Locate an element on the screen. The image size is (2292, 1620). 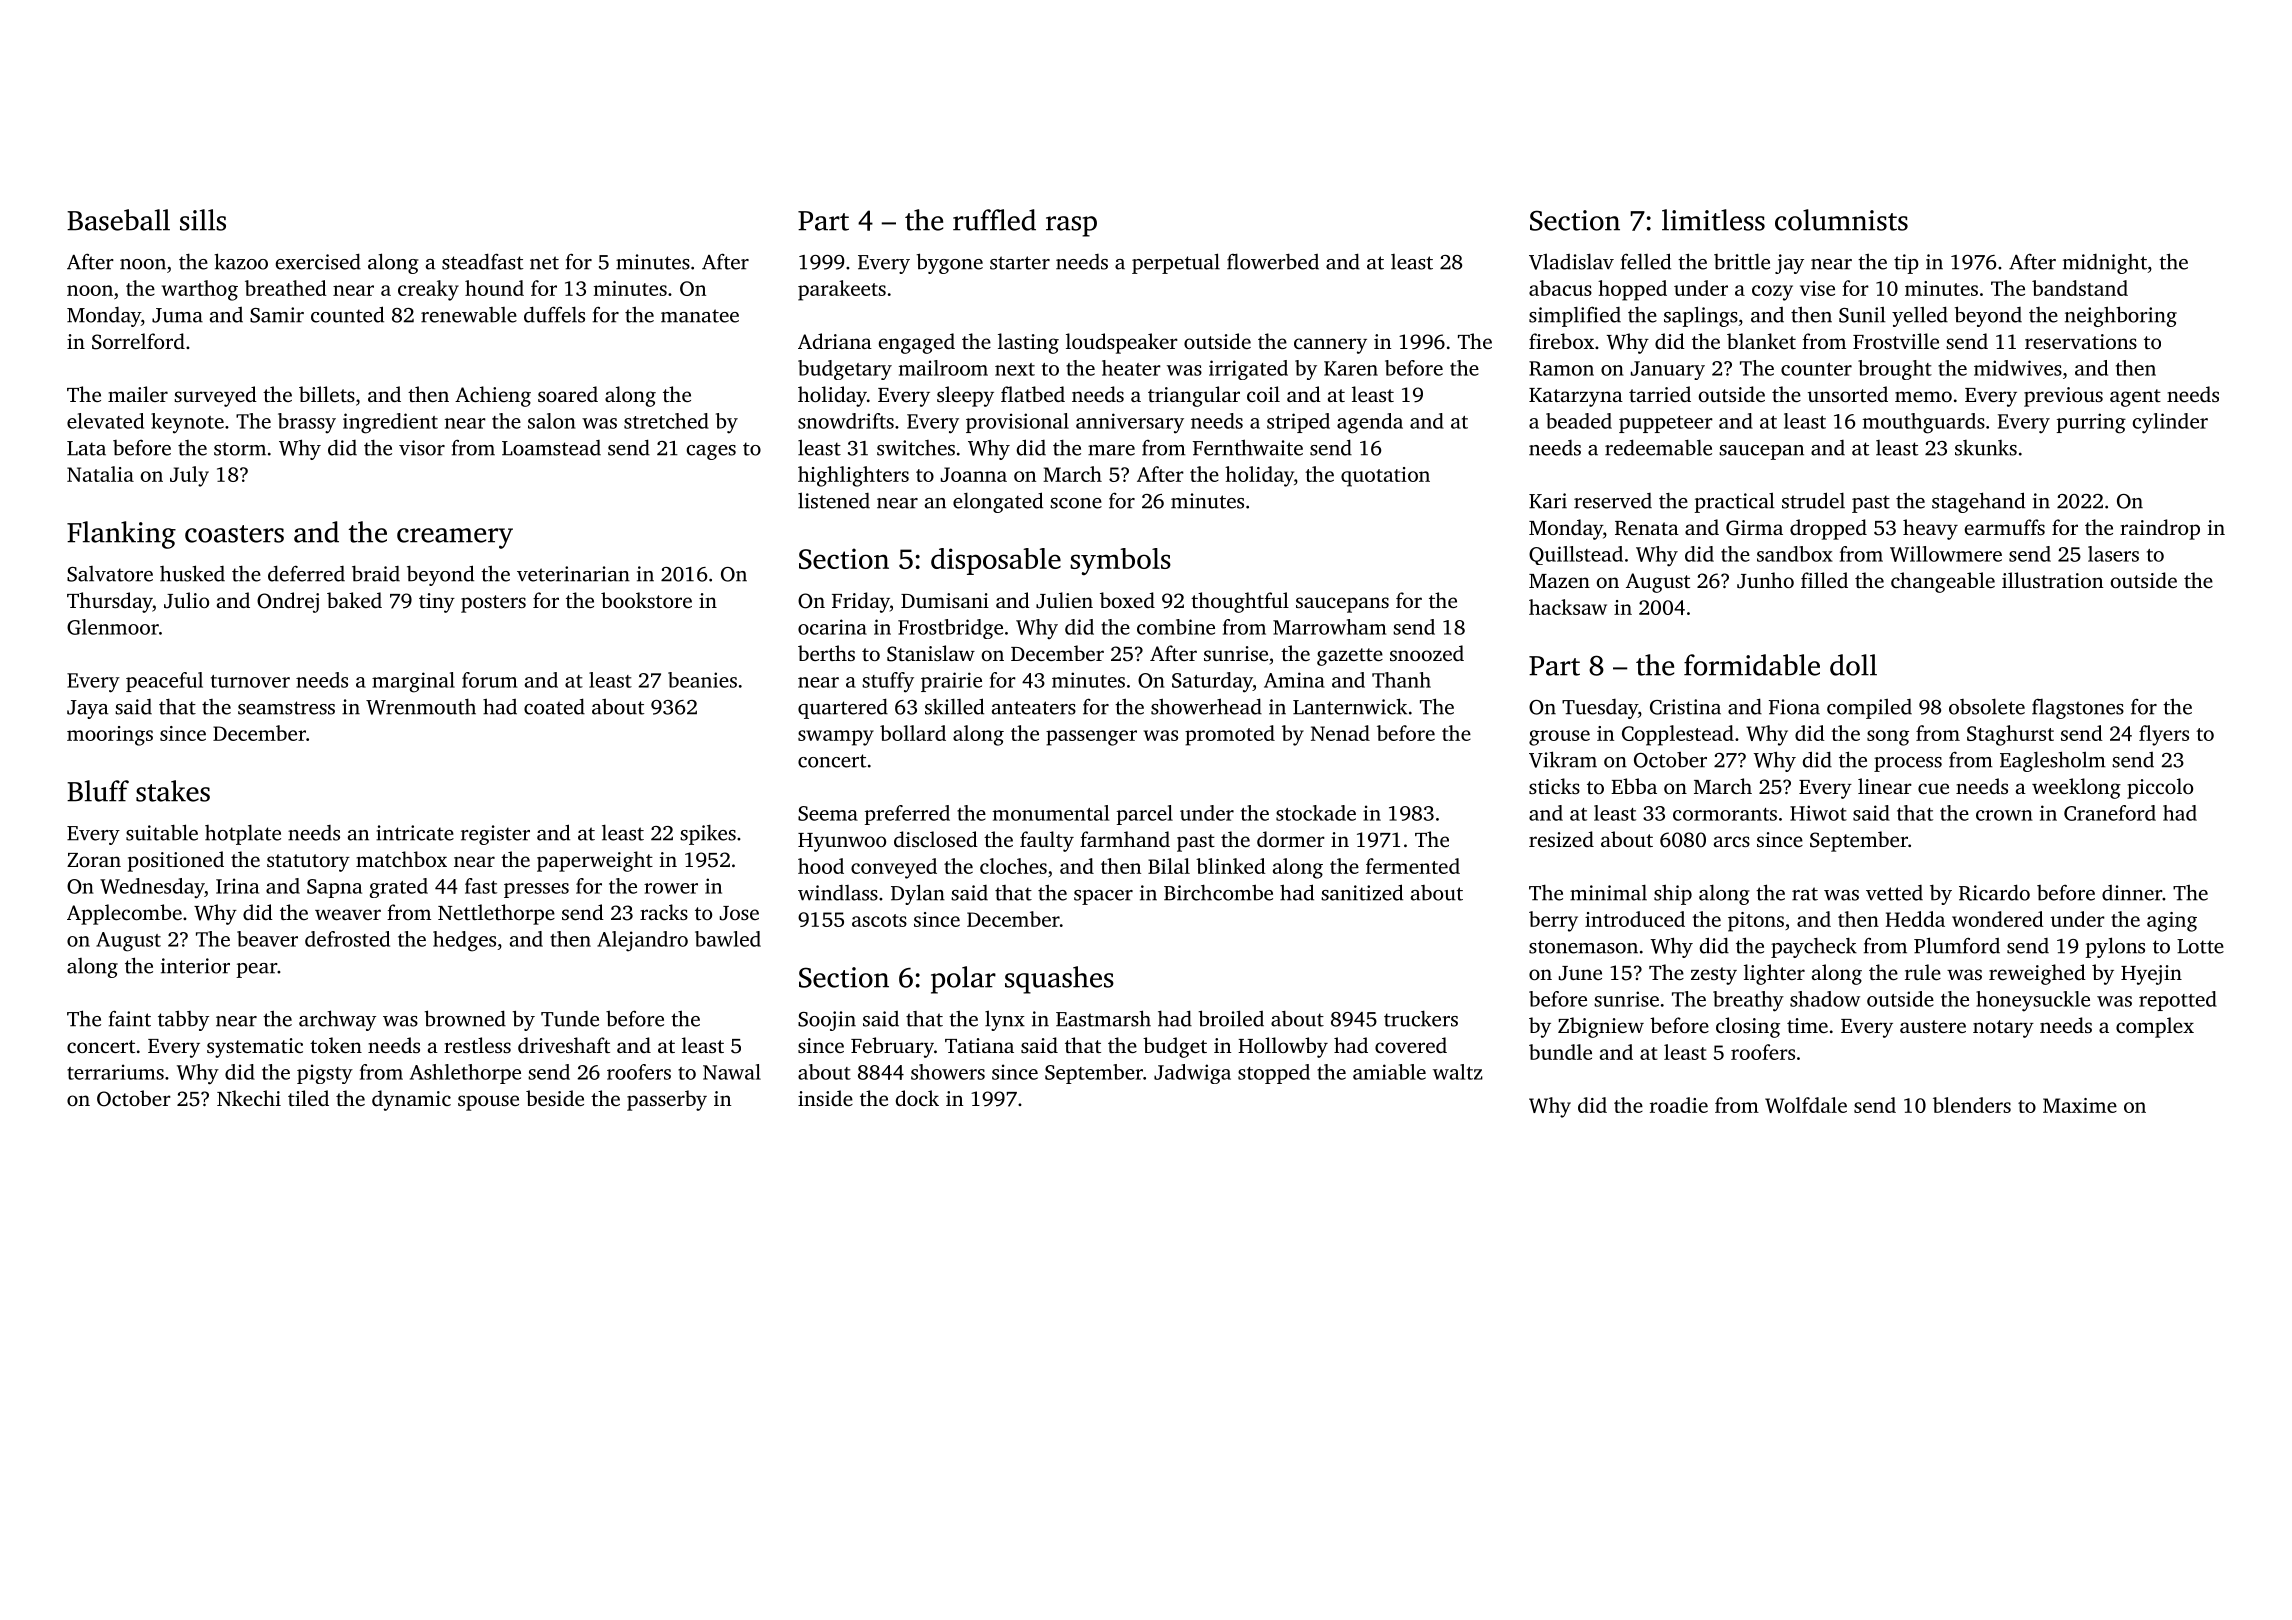
Thanh is located at coordinates (1401, 680).
